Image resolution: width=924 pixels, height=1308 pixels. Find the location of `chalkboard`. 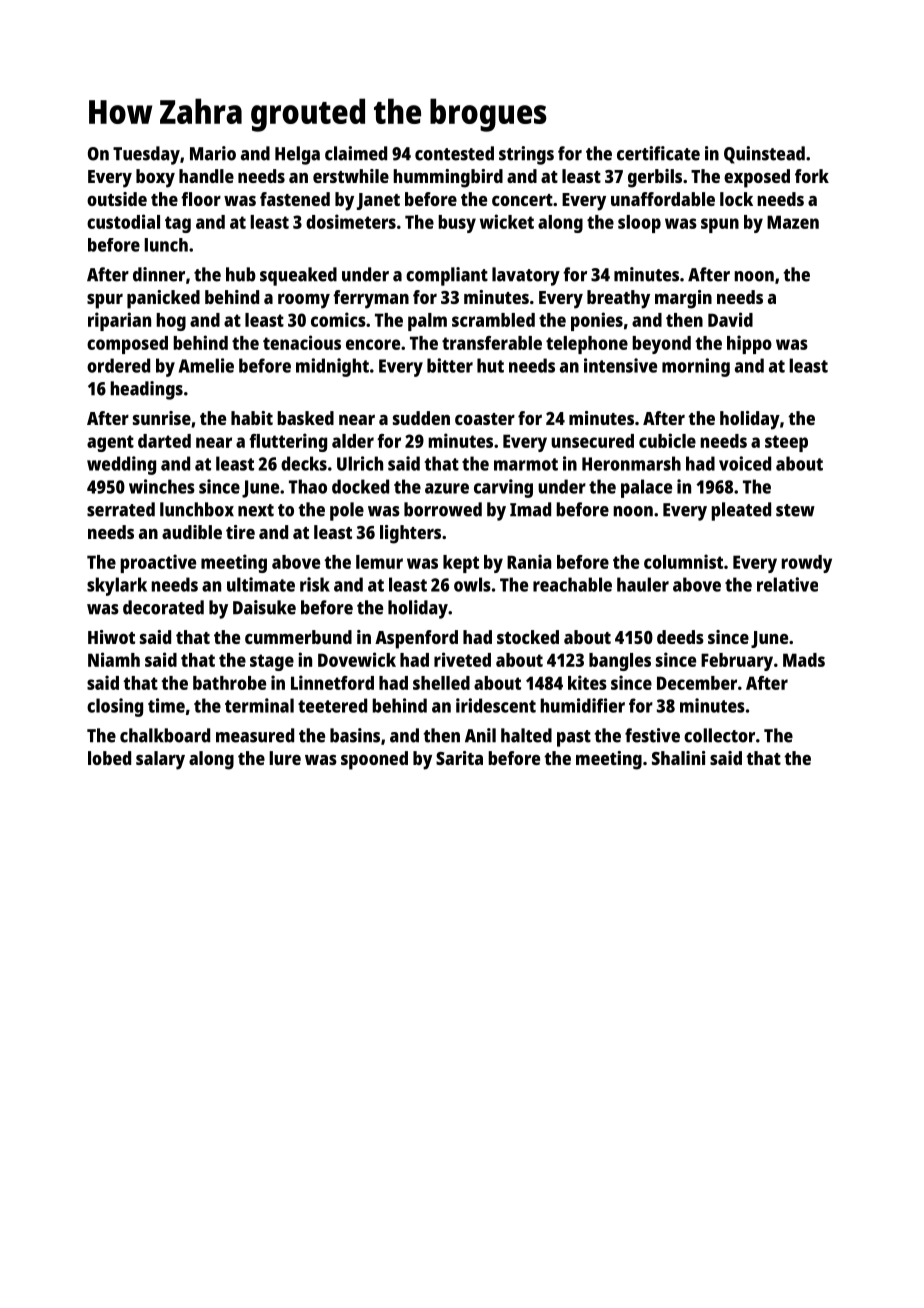

chalkboard is located at coordinates (165, 735).
